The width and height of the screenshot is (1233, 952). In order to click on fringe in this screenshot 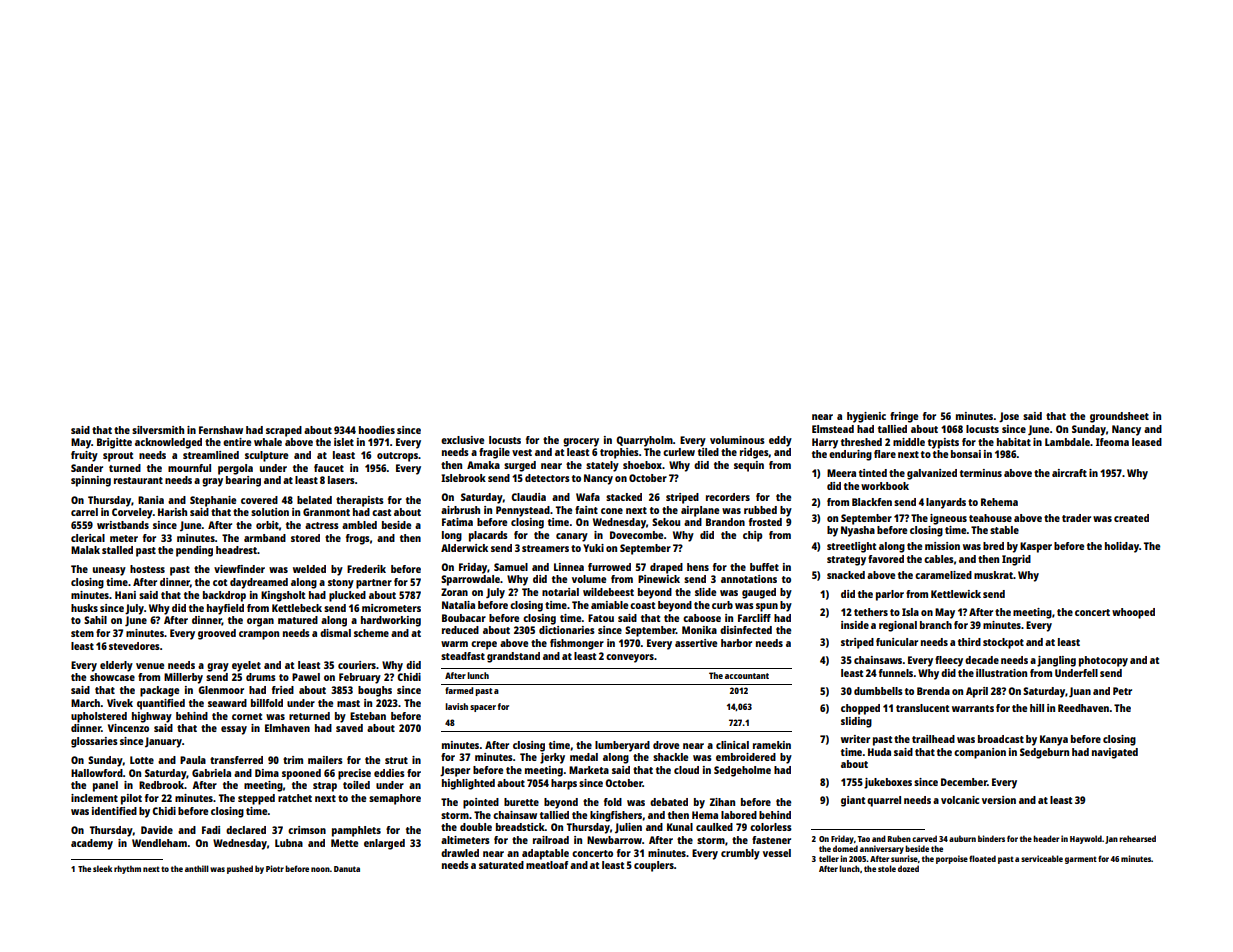, I will do `click(904, 417)`.
